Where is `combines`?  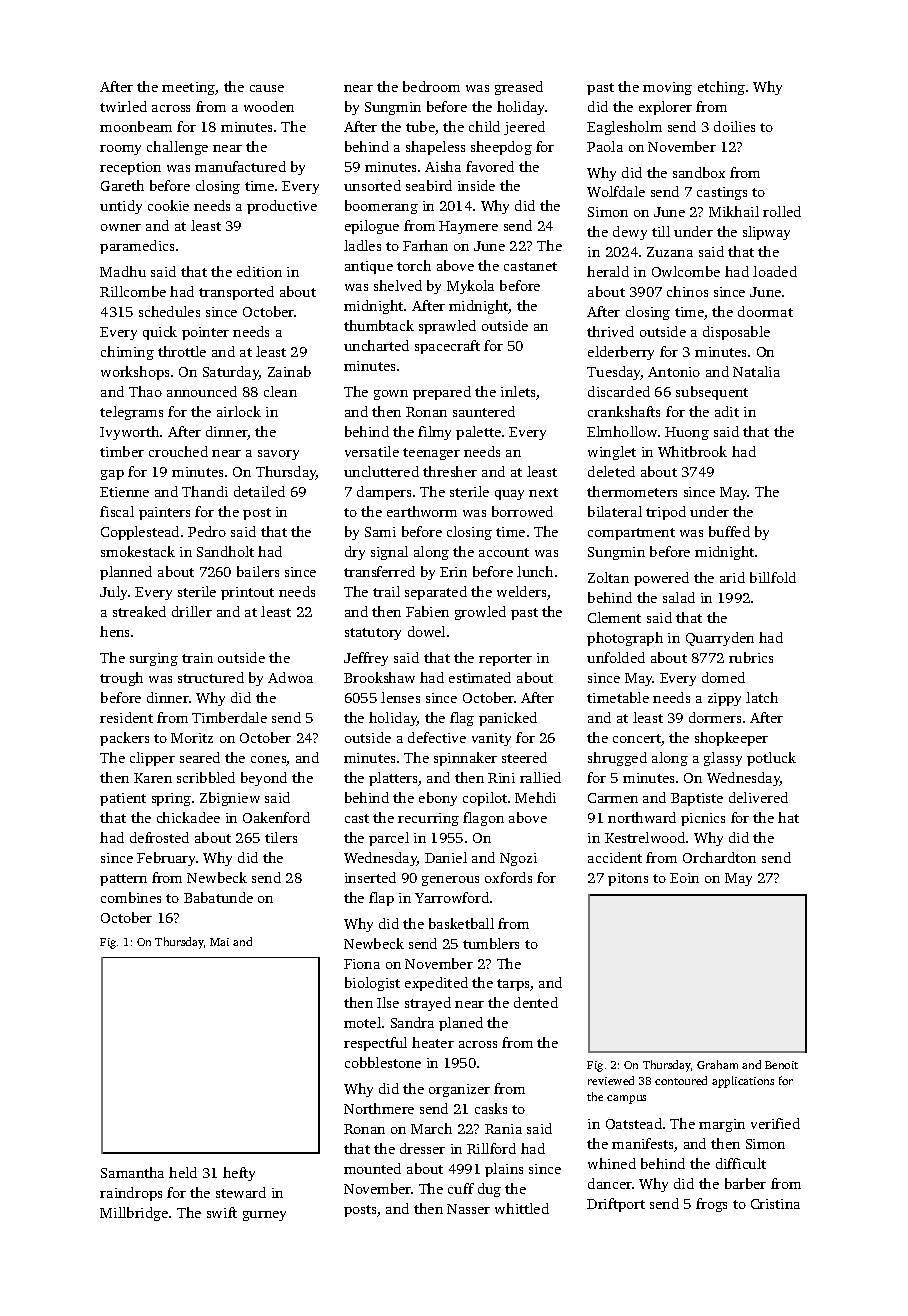 combines is located at coordinates (131, 897).
